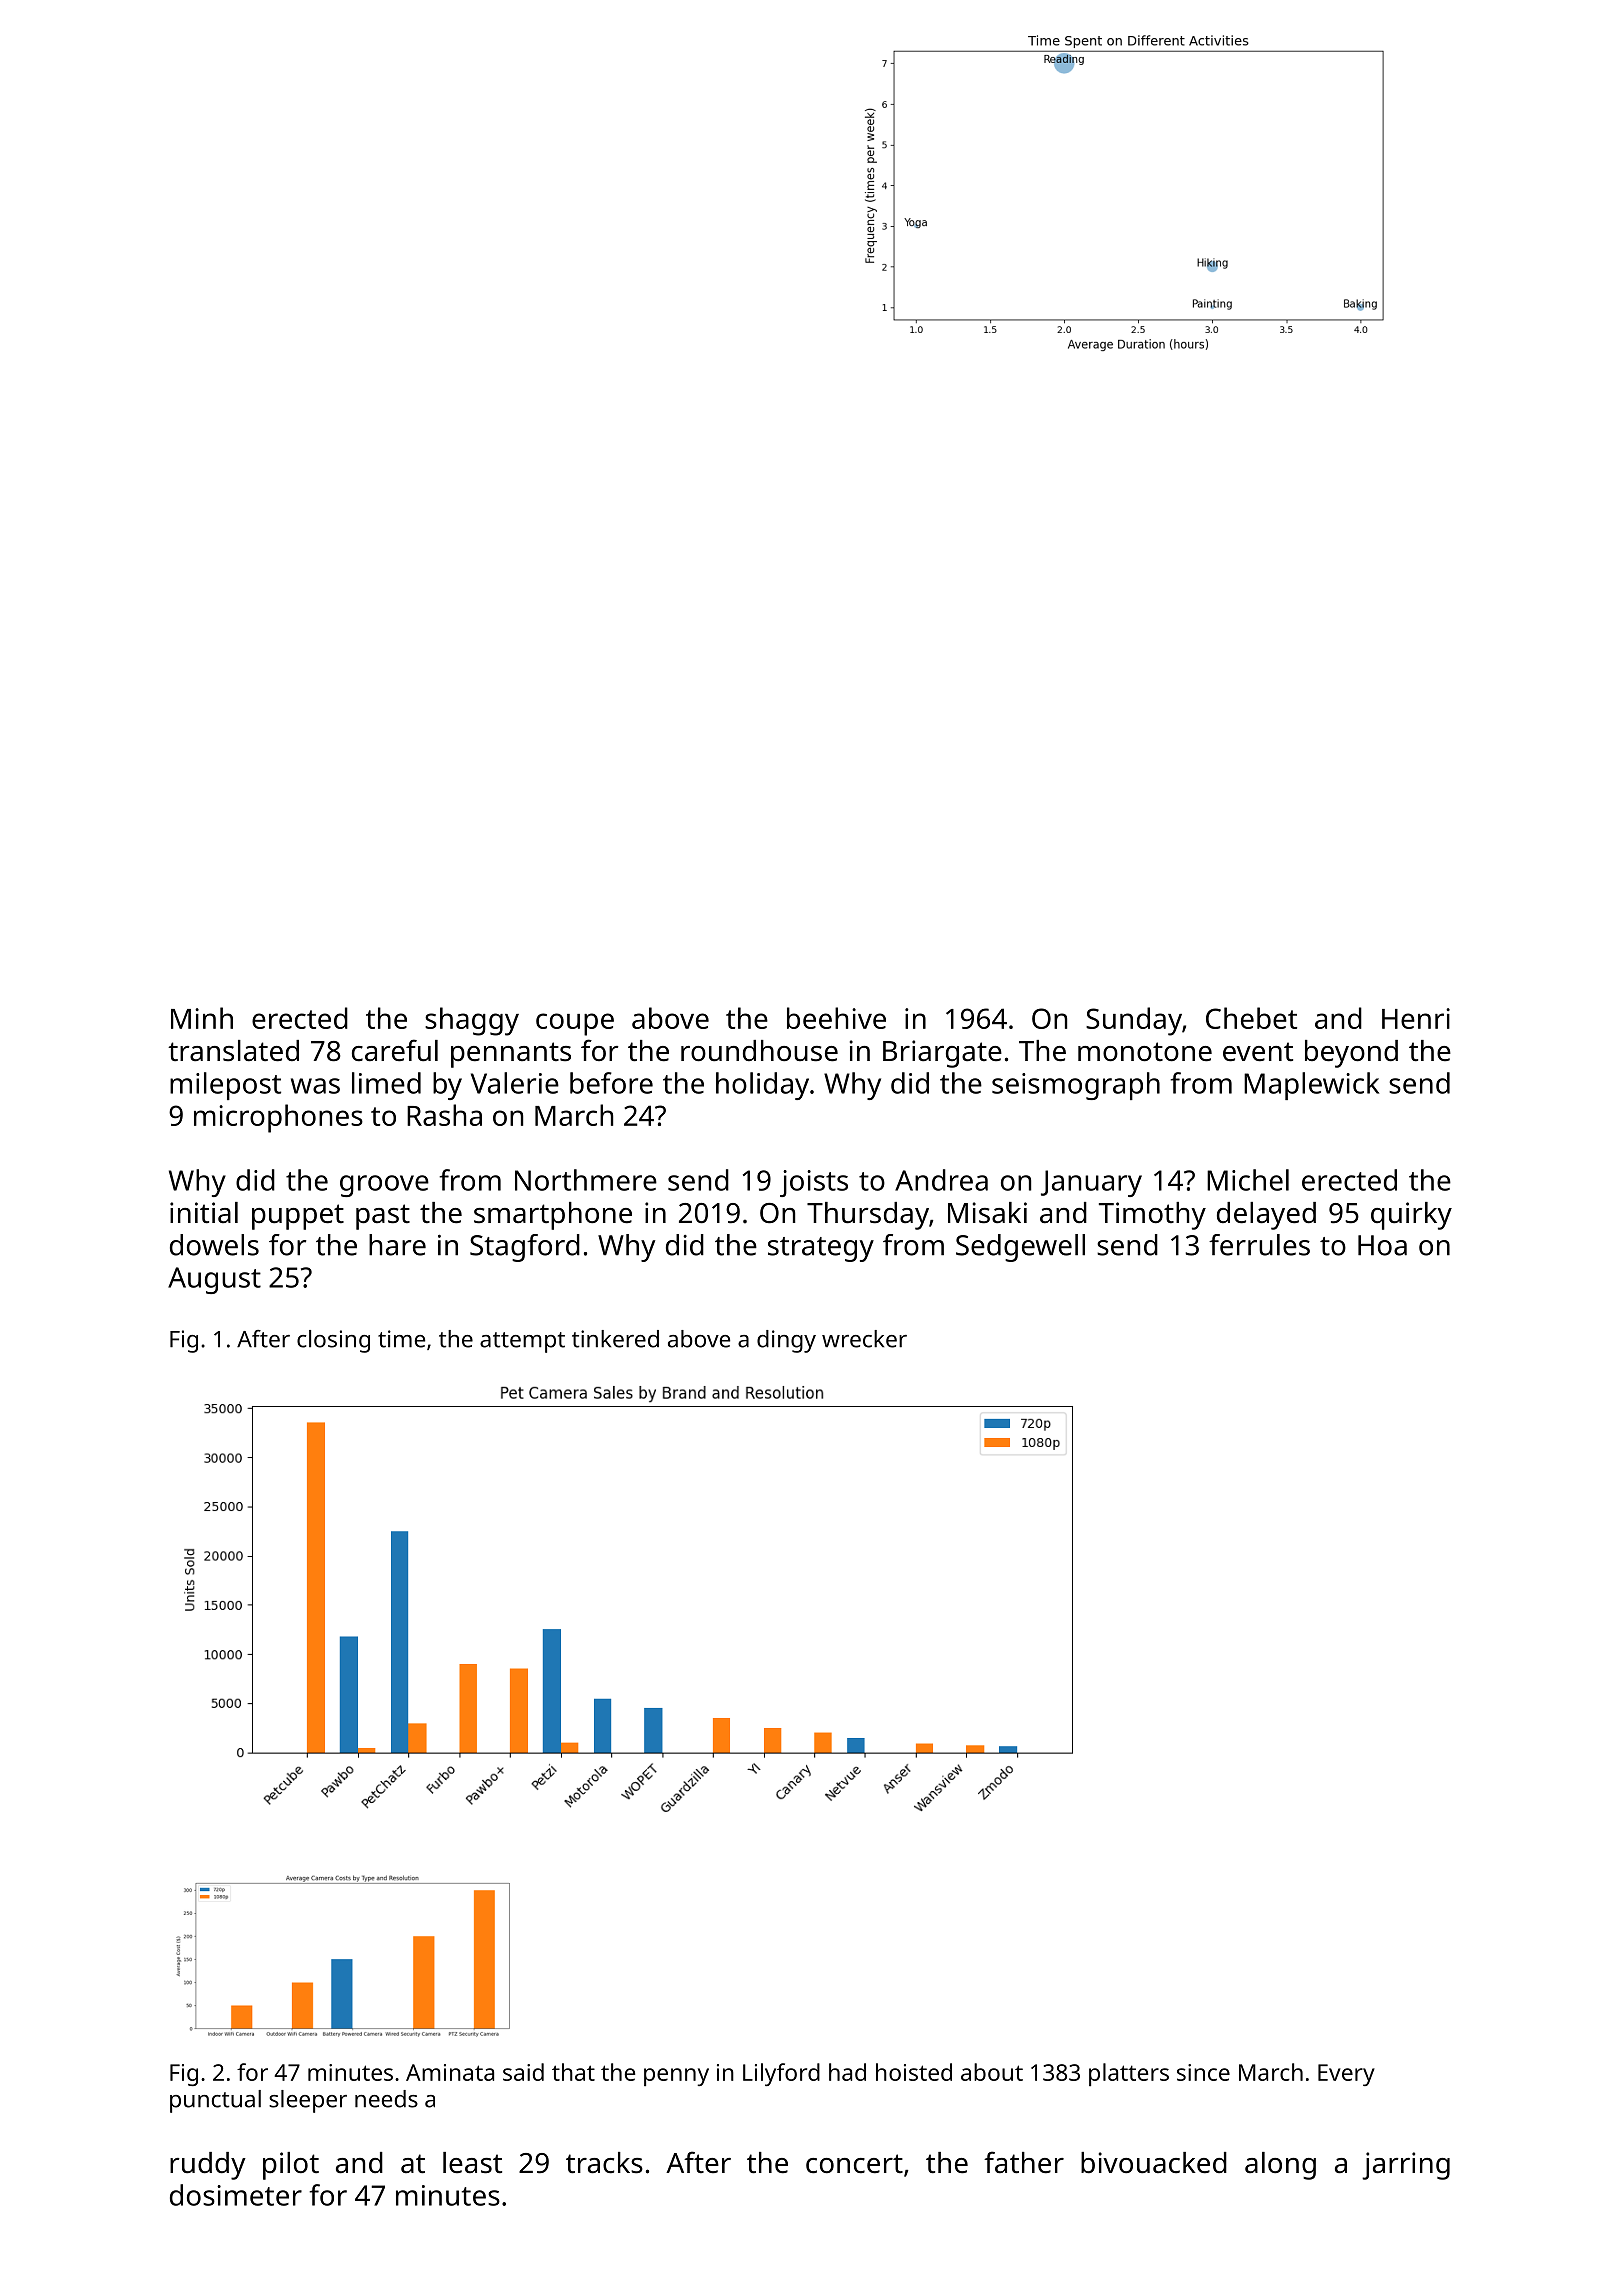 This screenshot has width=1620, height=2292. I want to click on quirky, so click(1411, 1216).
